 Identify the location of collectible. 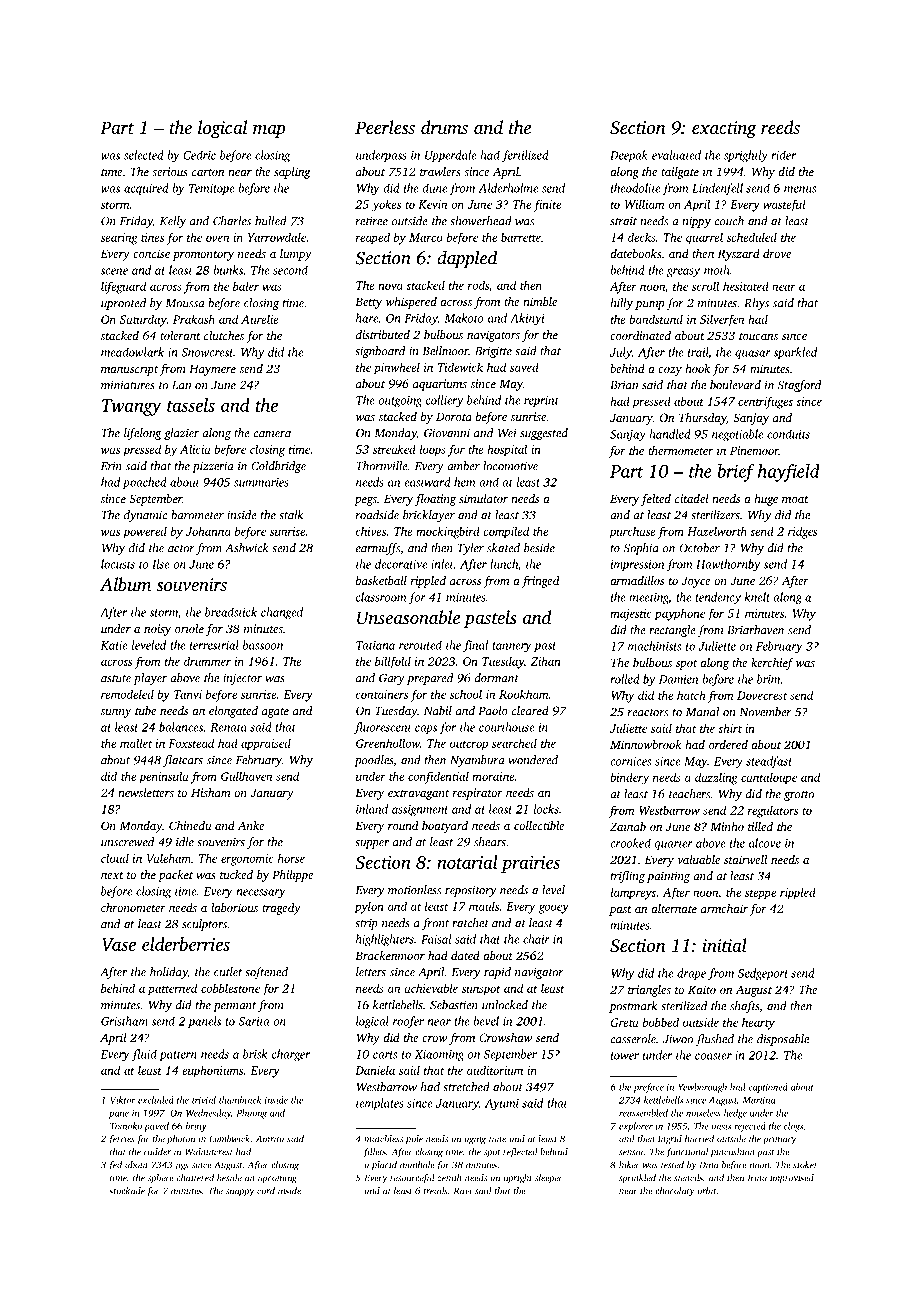
(539, 825).
